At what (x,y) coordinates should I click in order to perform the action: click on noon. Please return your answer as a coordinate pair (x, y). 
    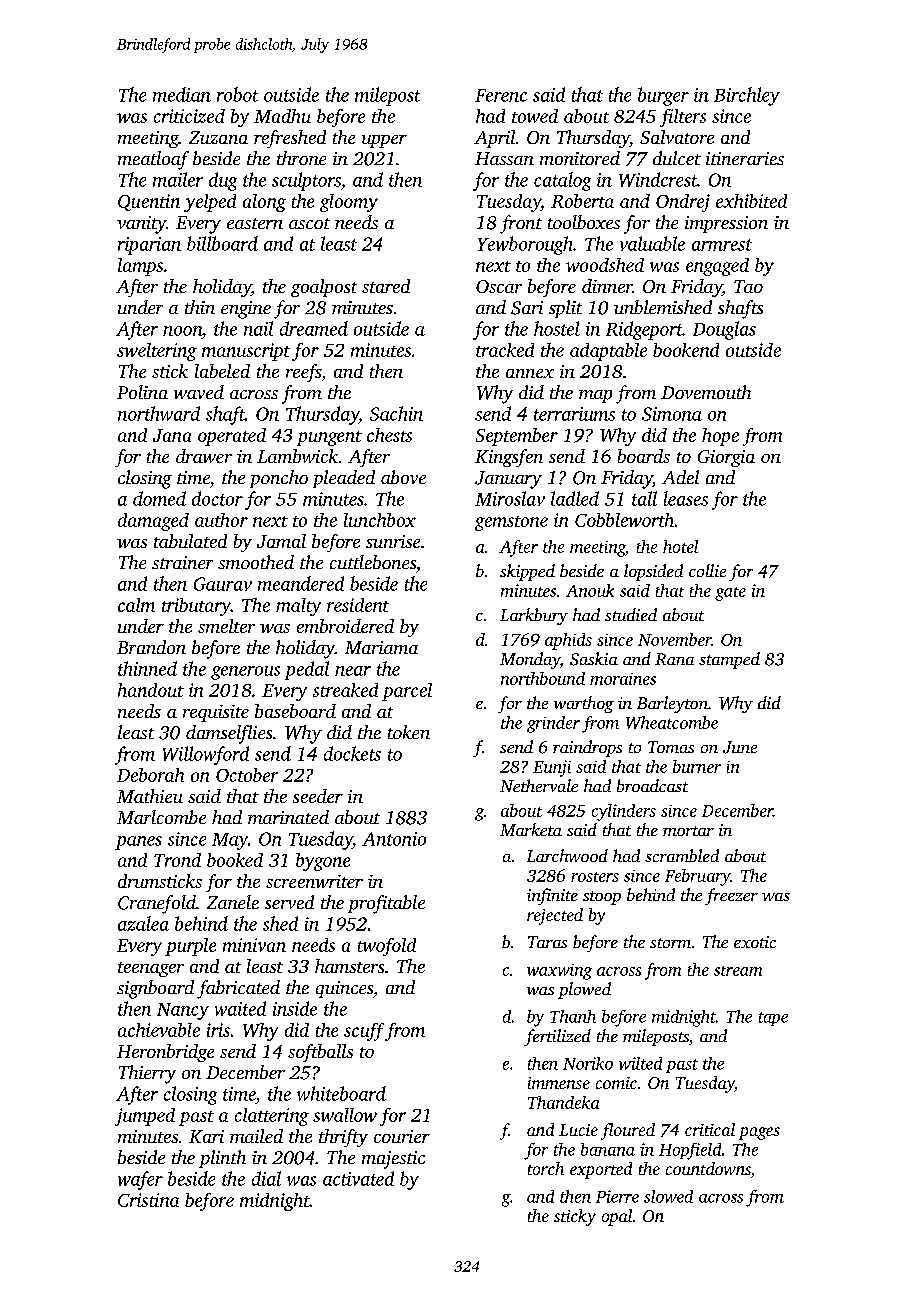
    Looking at the image, I should click on (182, 331).
